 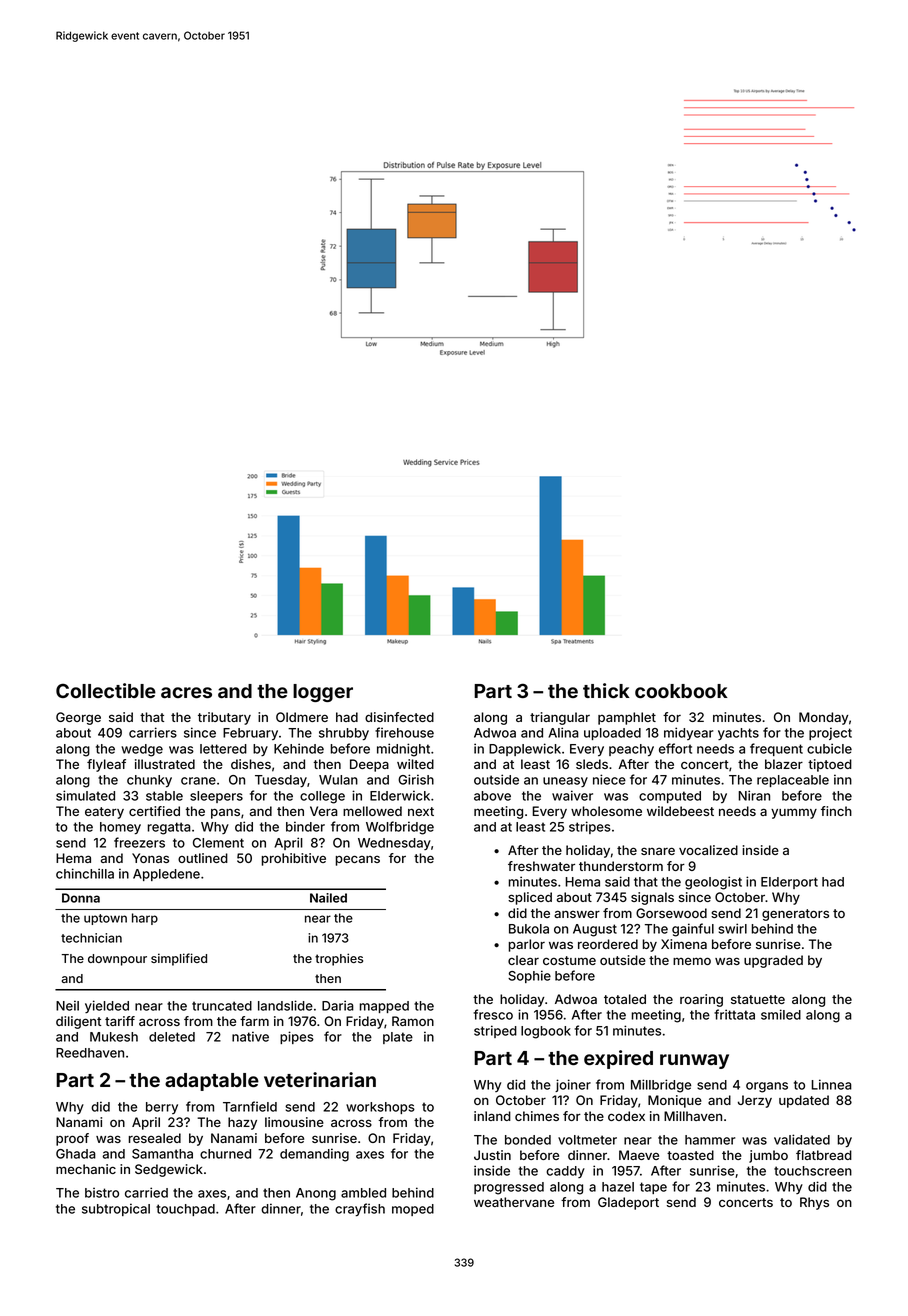 What do you see at coordinates (627, 718) in the image?
I see `pamphlet` at bounding box center [627, 718].
